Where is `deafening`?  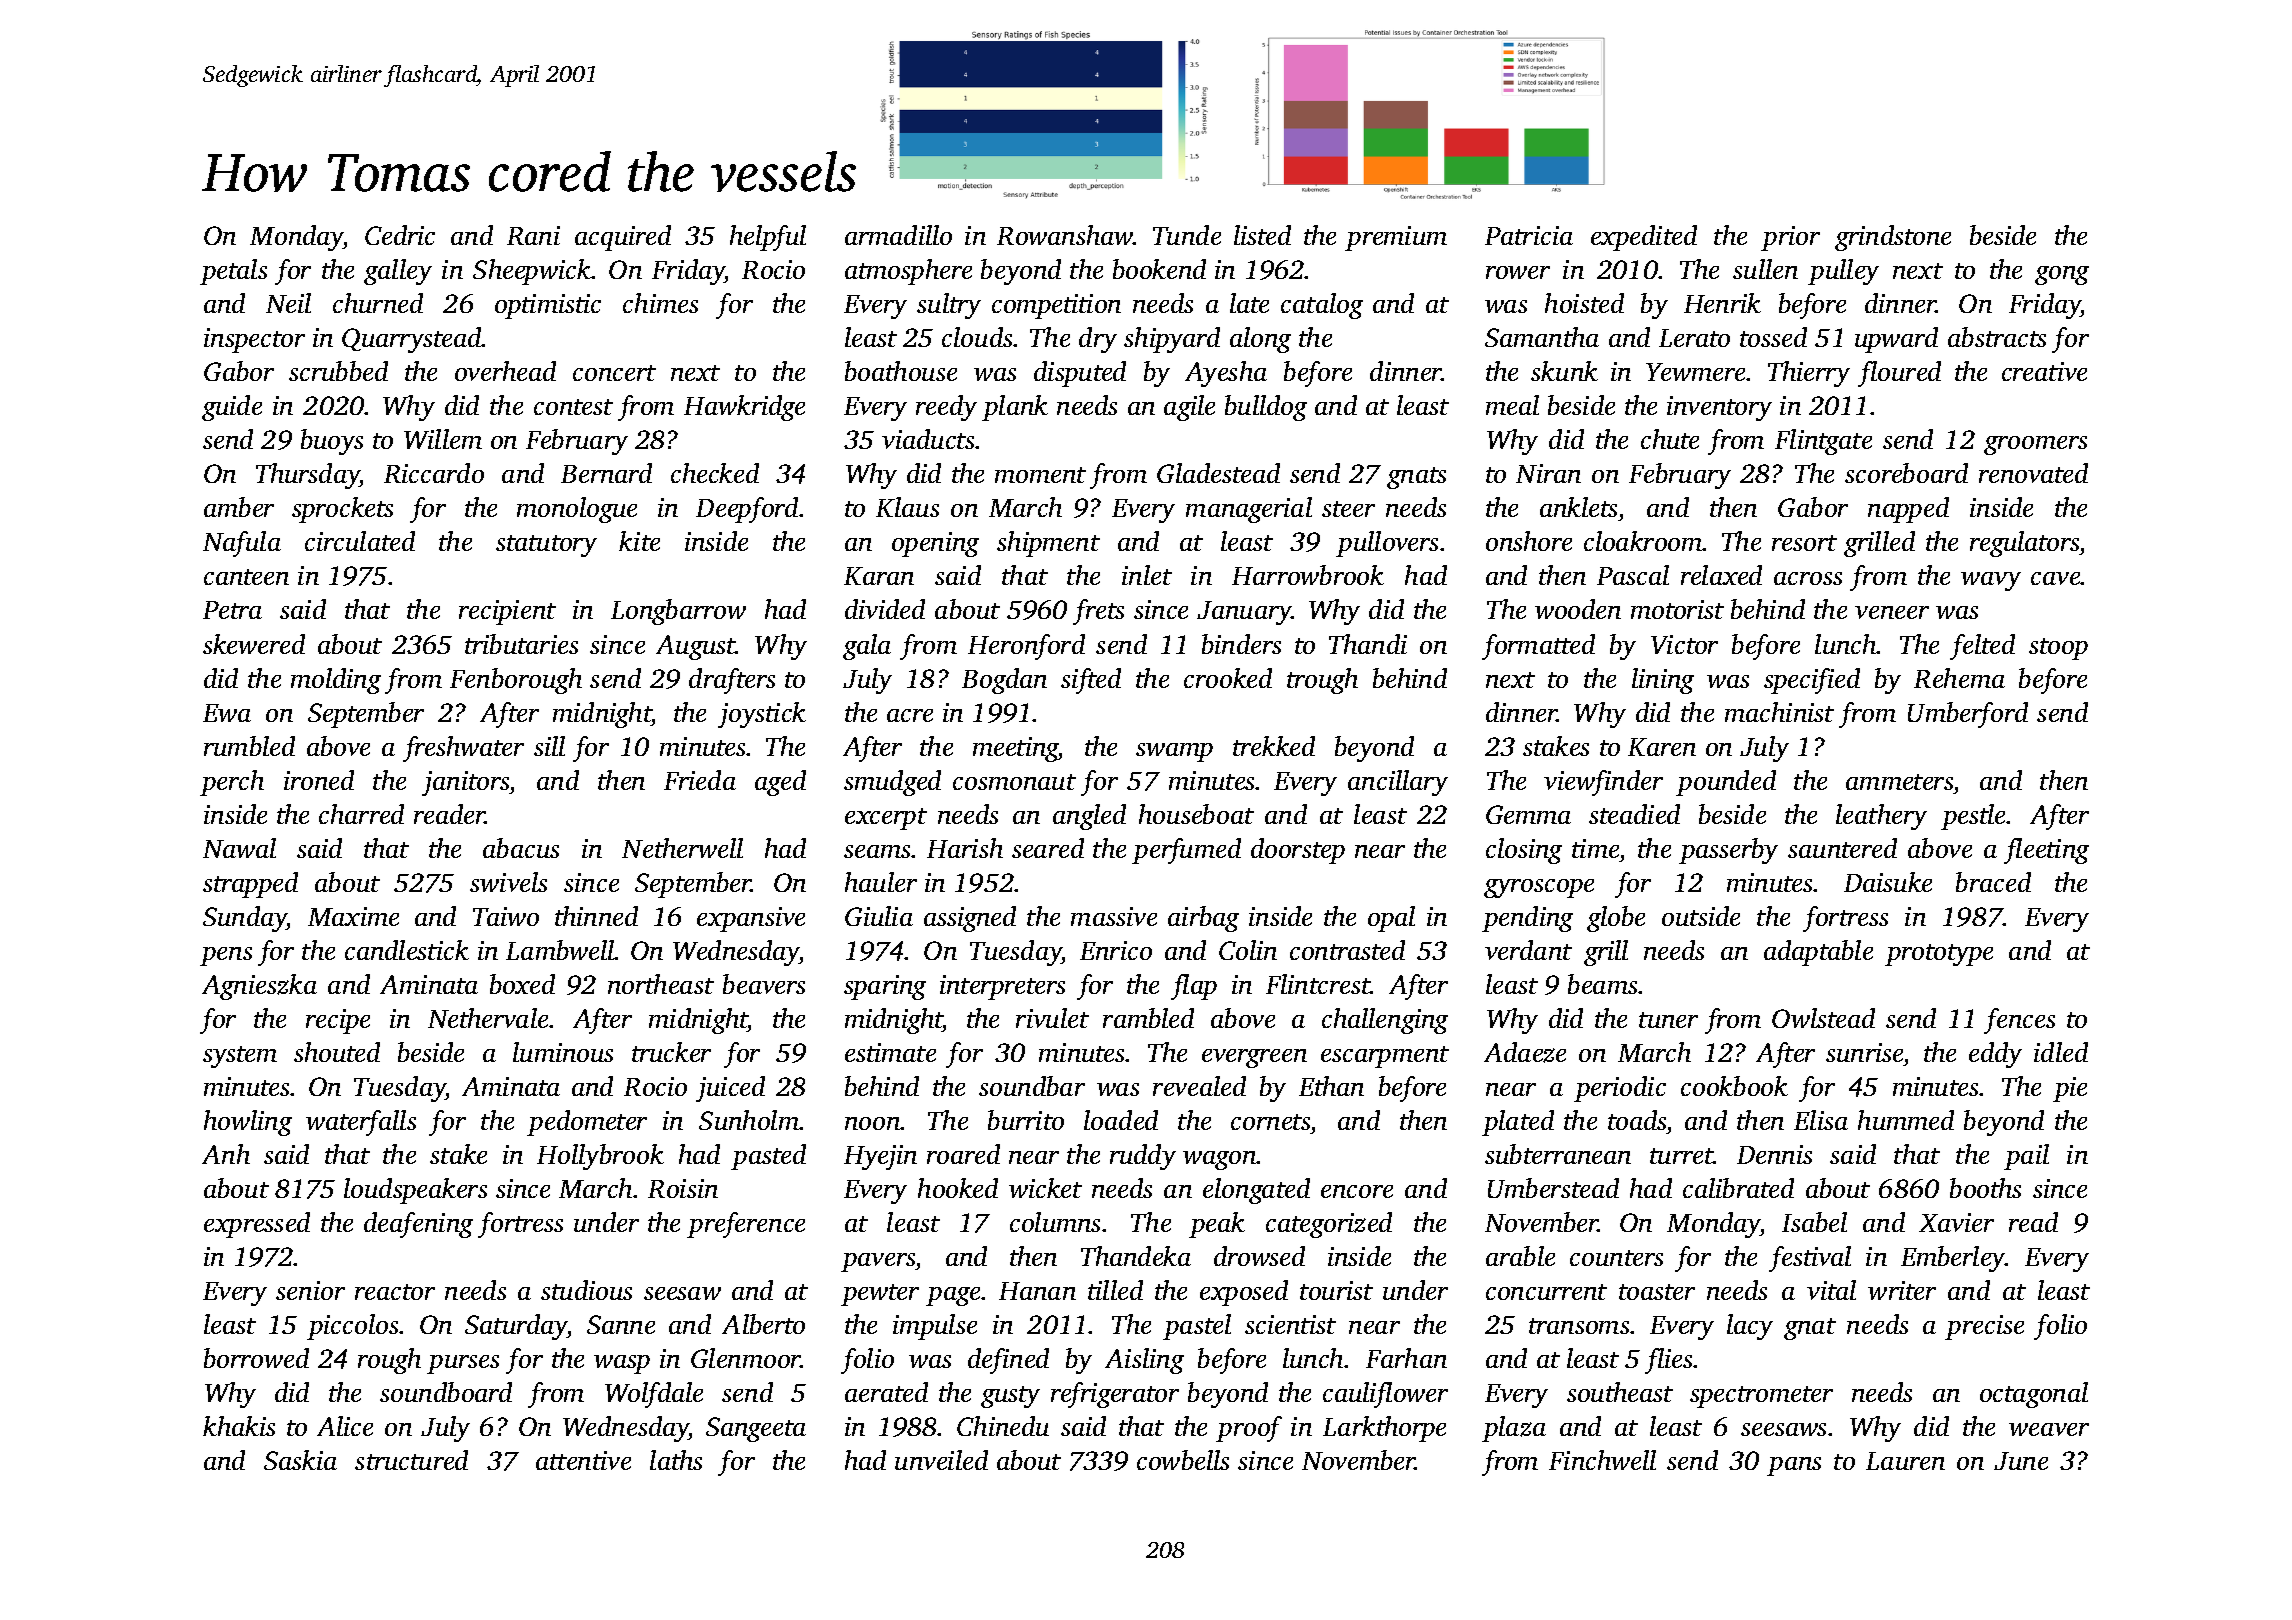 deafening is located at coordinates (418, 1225).
